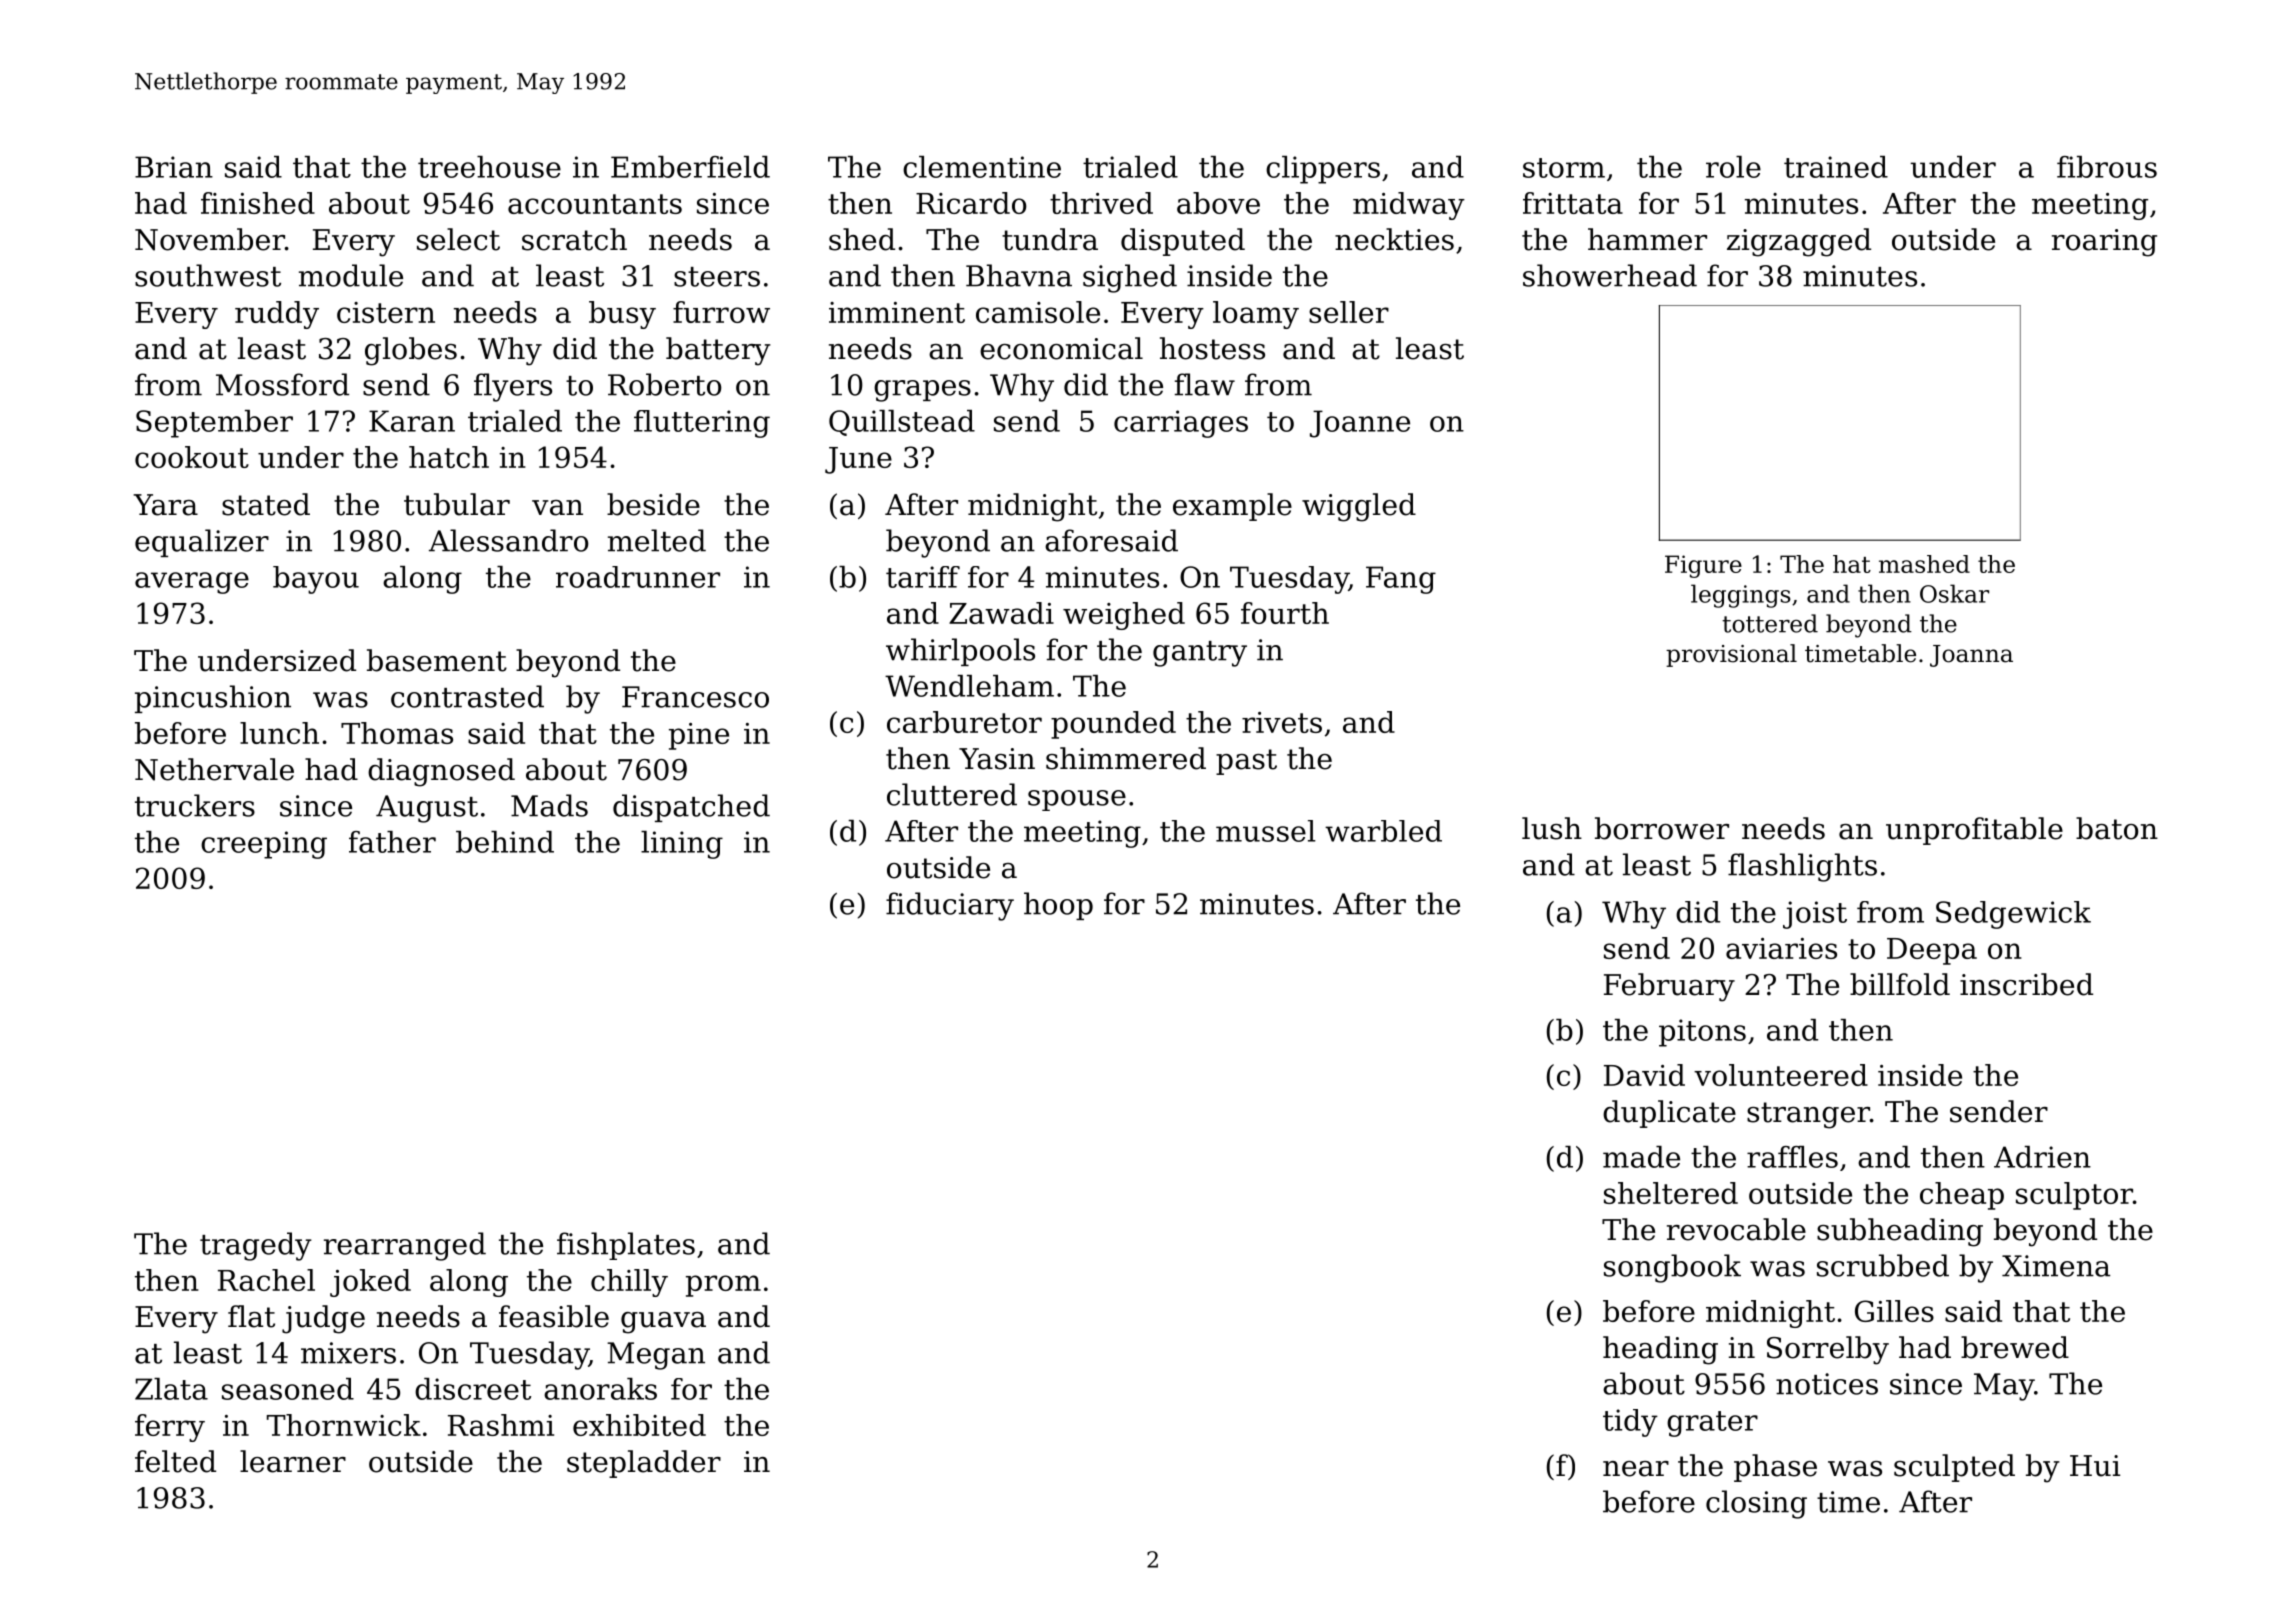 The width and height of the screenshot is (2292, 1620). Describe the element at coordinates (264, 845) in the screenshot. I see `creeping` at that location.
